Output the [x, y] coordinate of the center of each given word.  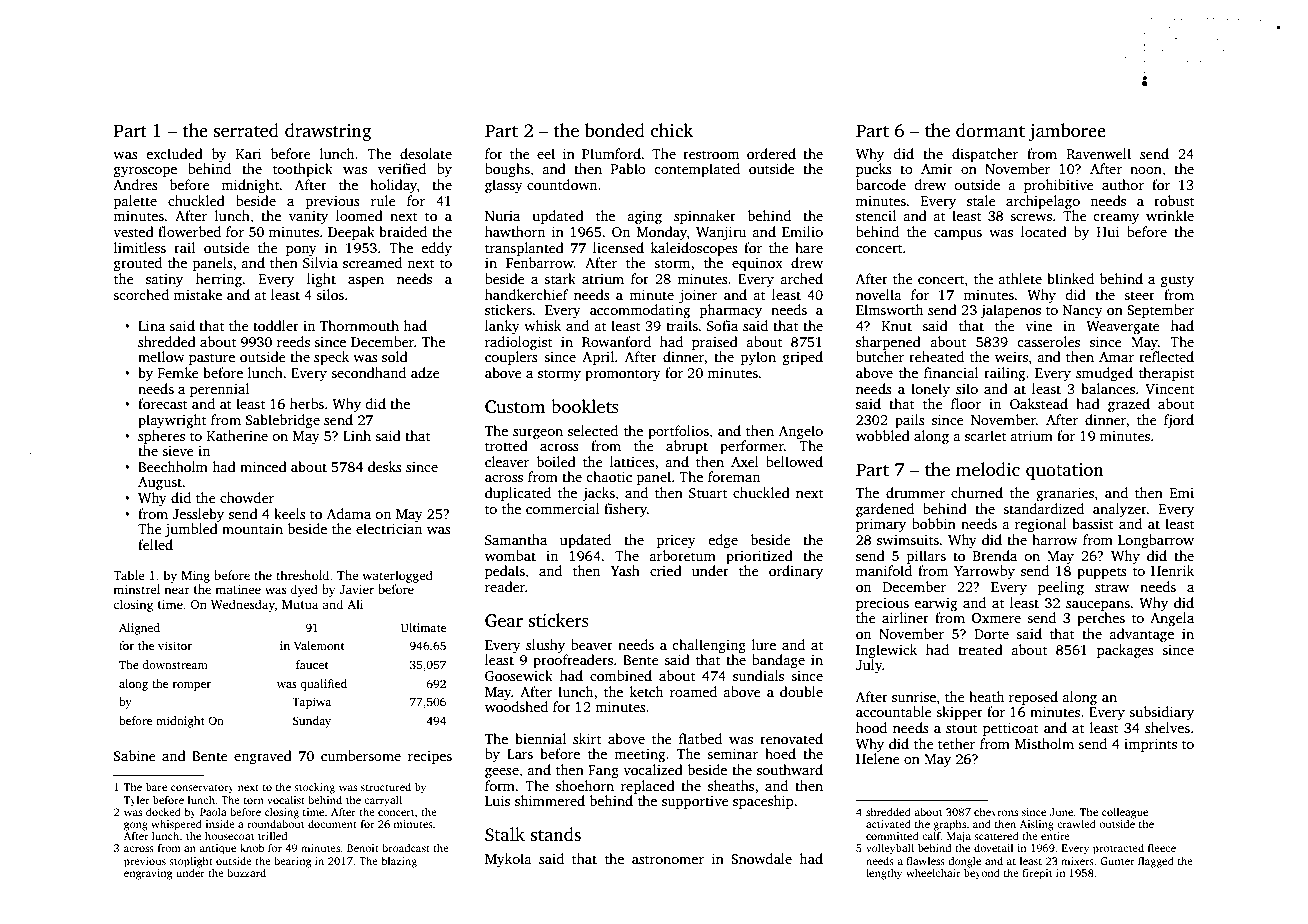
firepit [1037, 874]
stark [560, 278]
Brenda [995, 555]
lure [764, 644]
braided [403, 231]
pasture [212, 359]
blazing [399, 862]
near [177, 590]
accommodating [640, 311]
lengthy [884, 874]
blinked [1070, 278]
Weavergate [1123, 327]
